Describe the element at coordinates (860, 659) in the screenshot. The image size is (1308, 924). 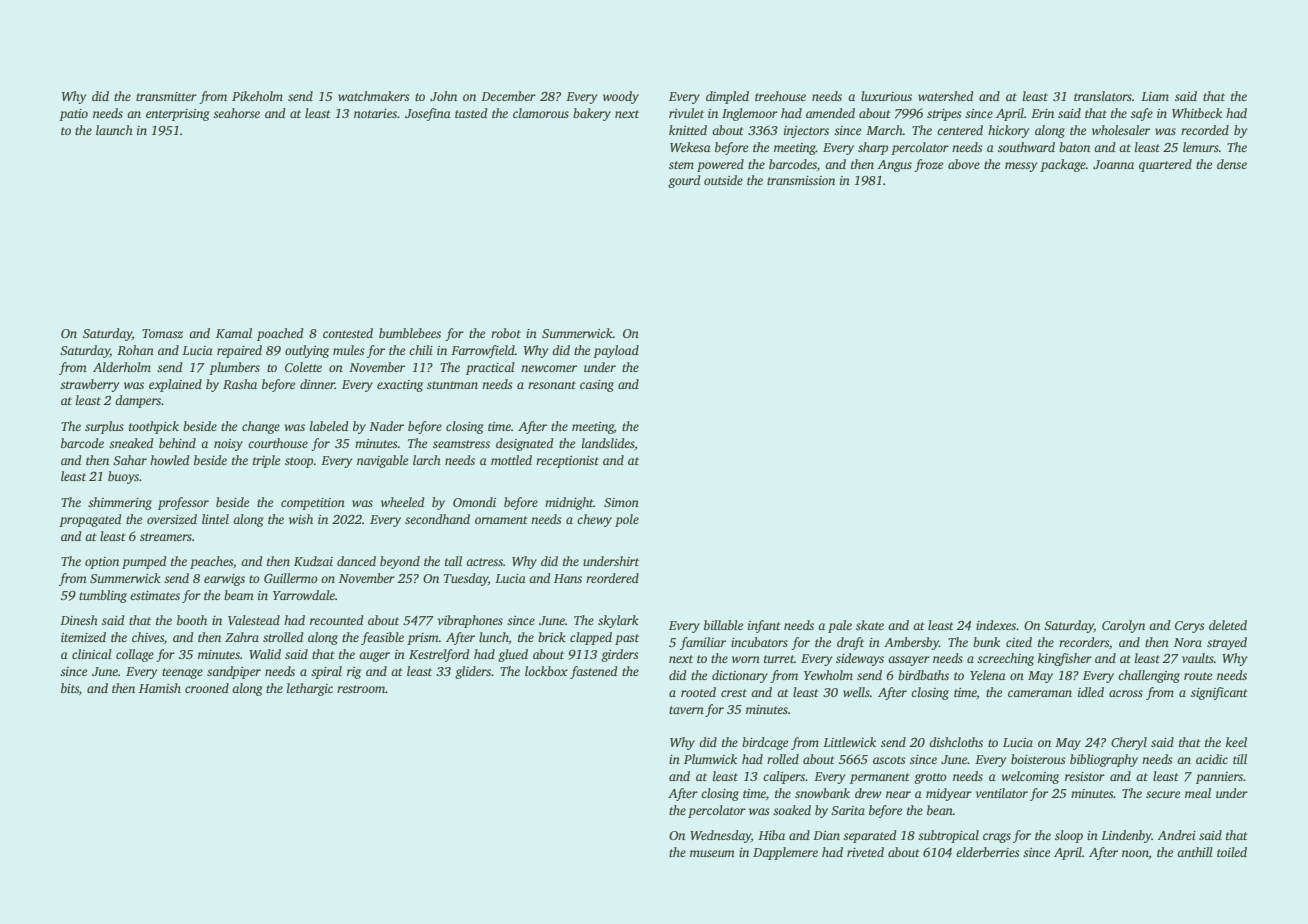
I see `sideways` at that location.
